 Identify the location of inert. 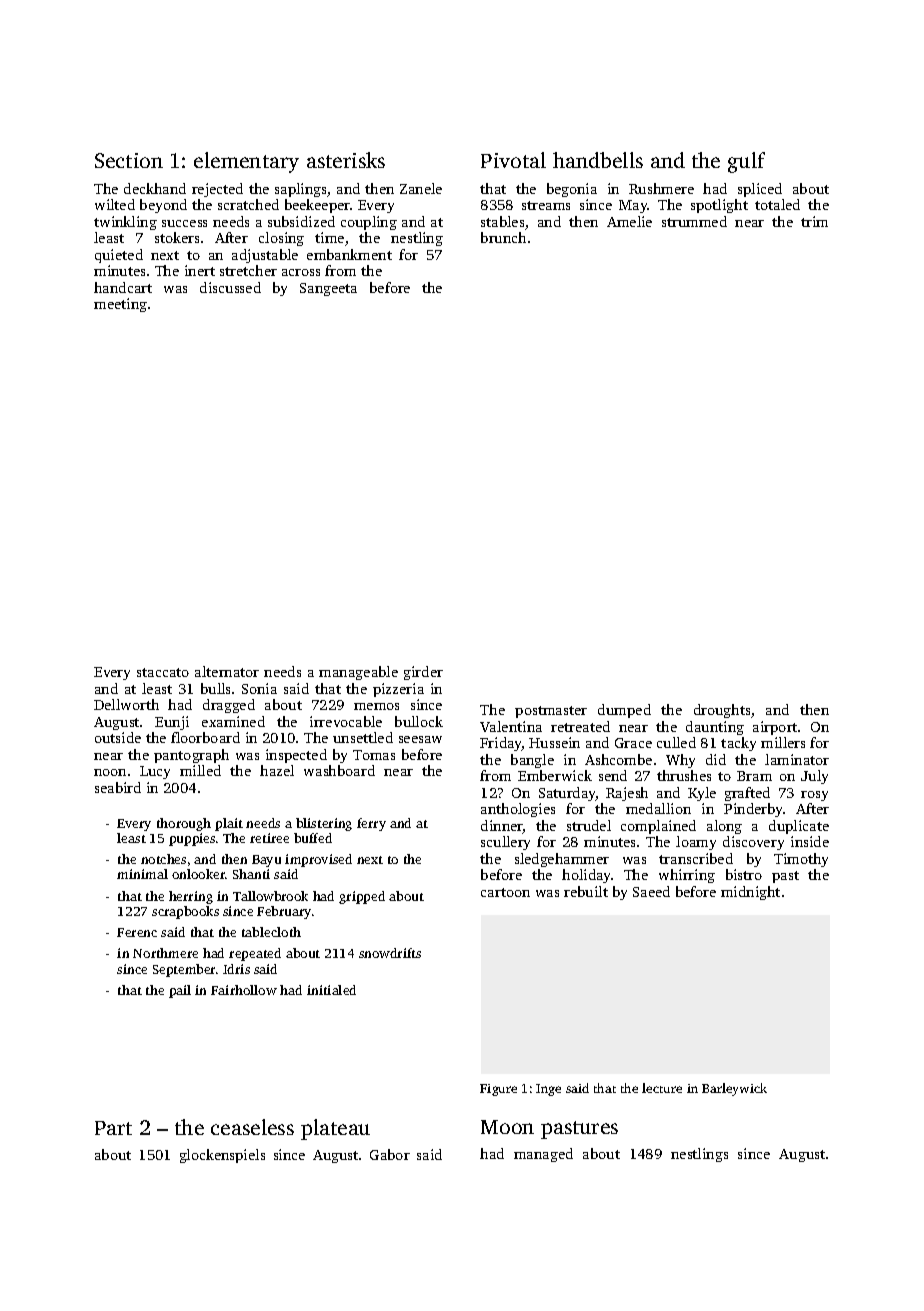
(200, 270).
